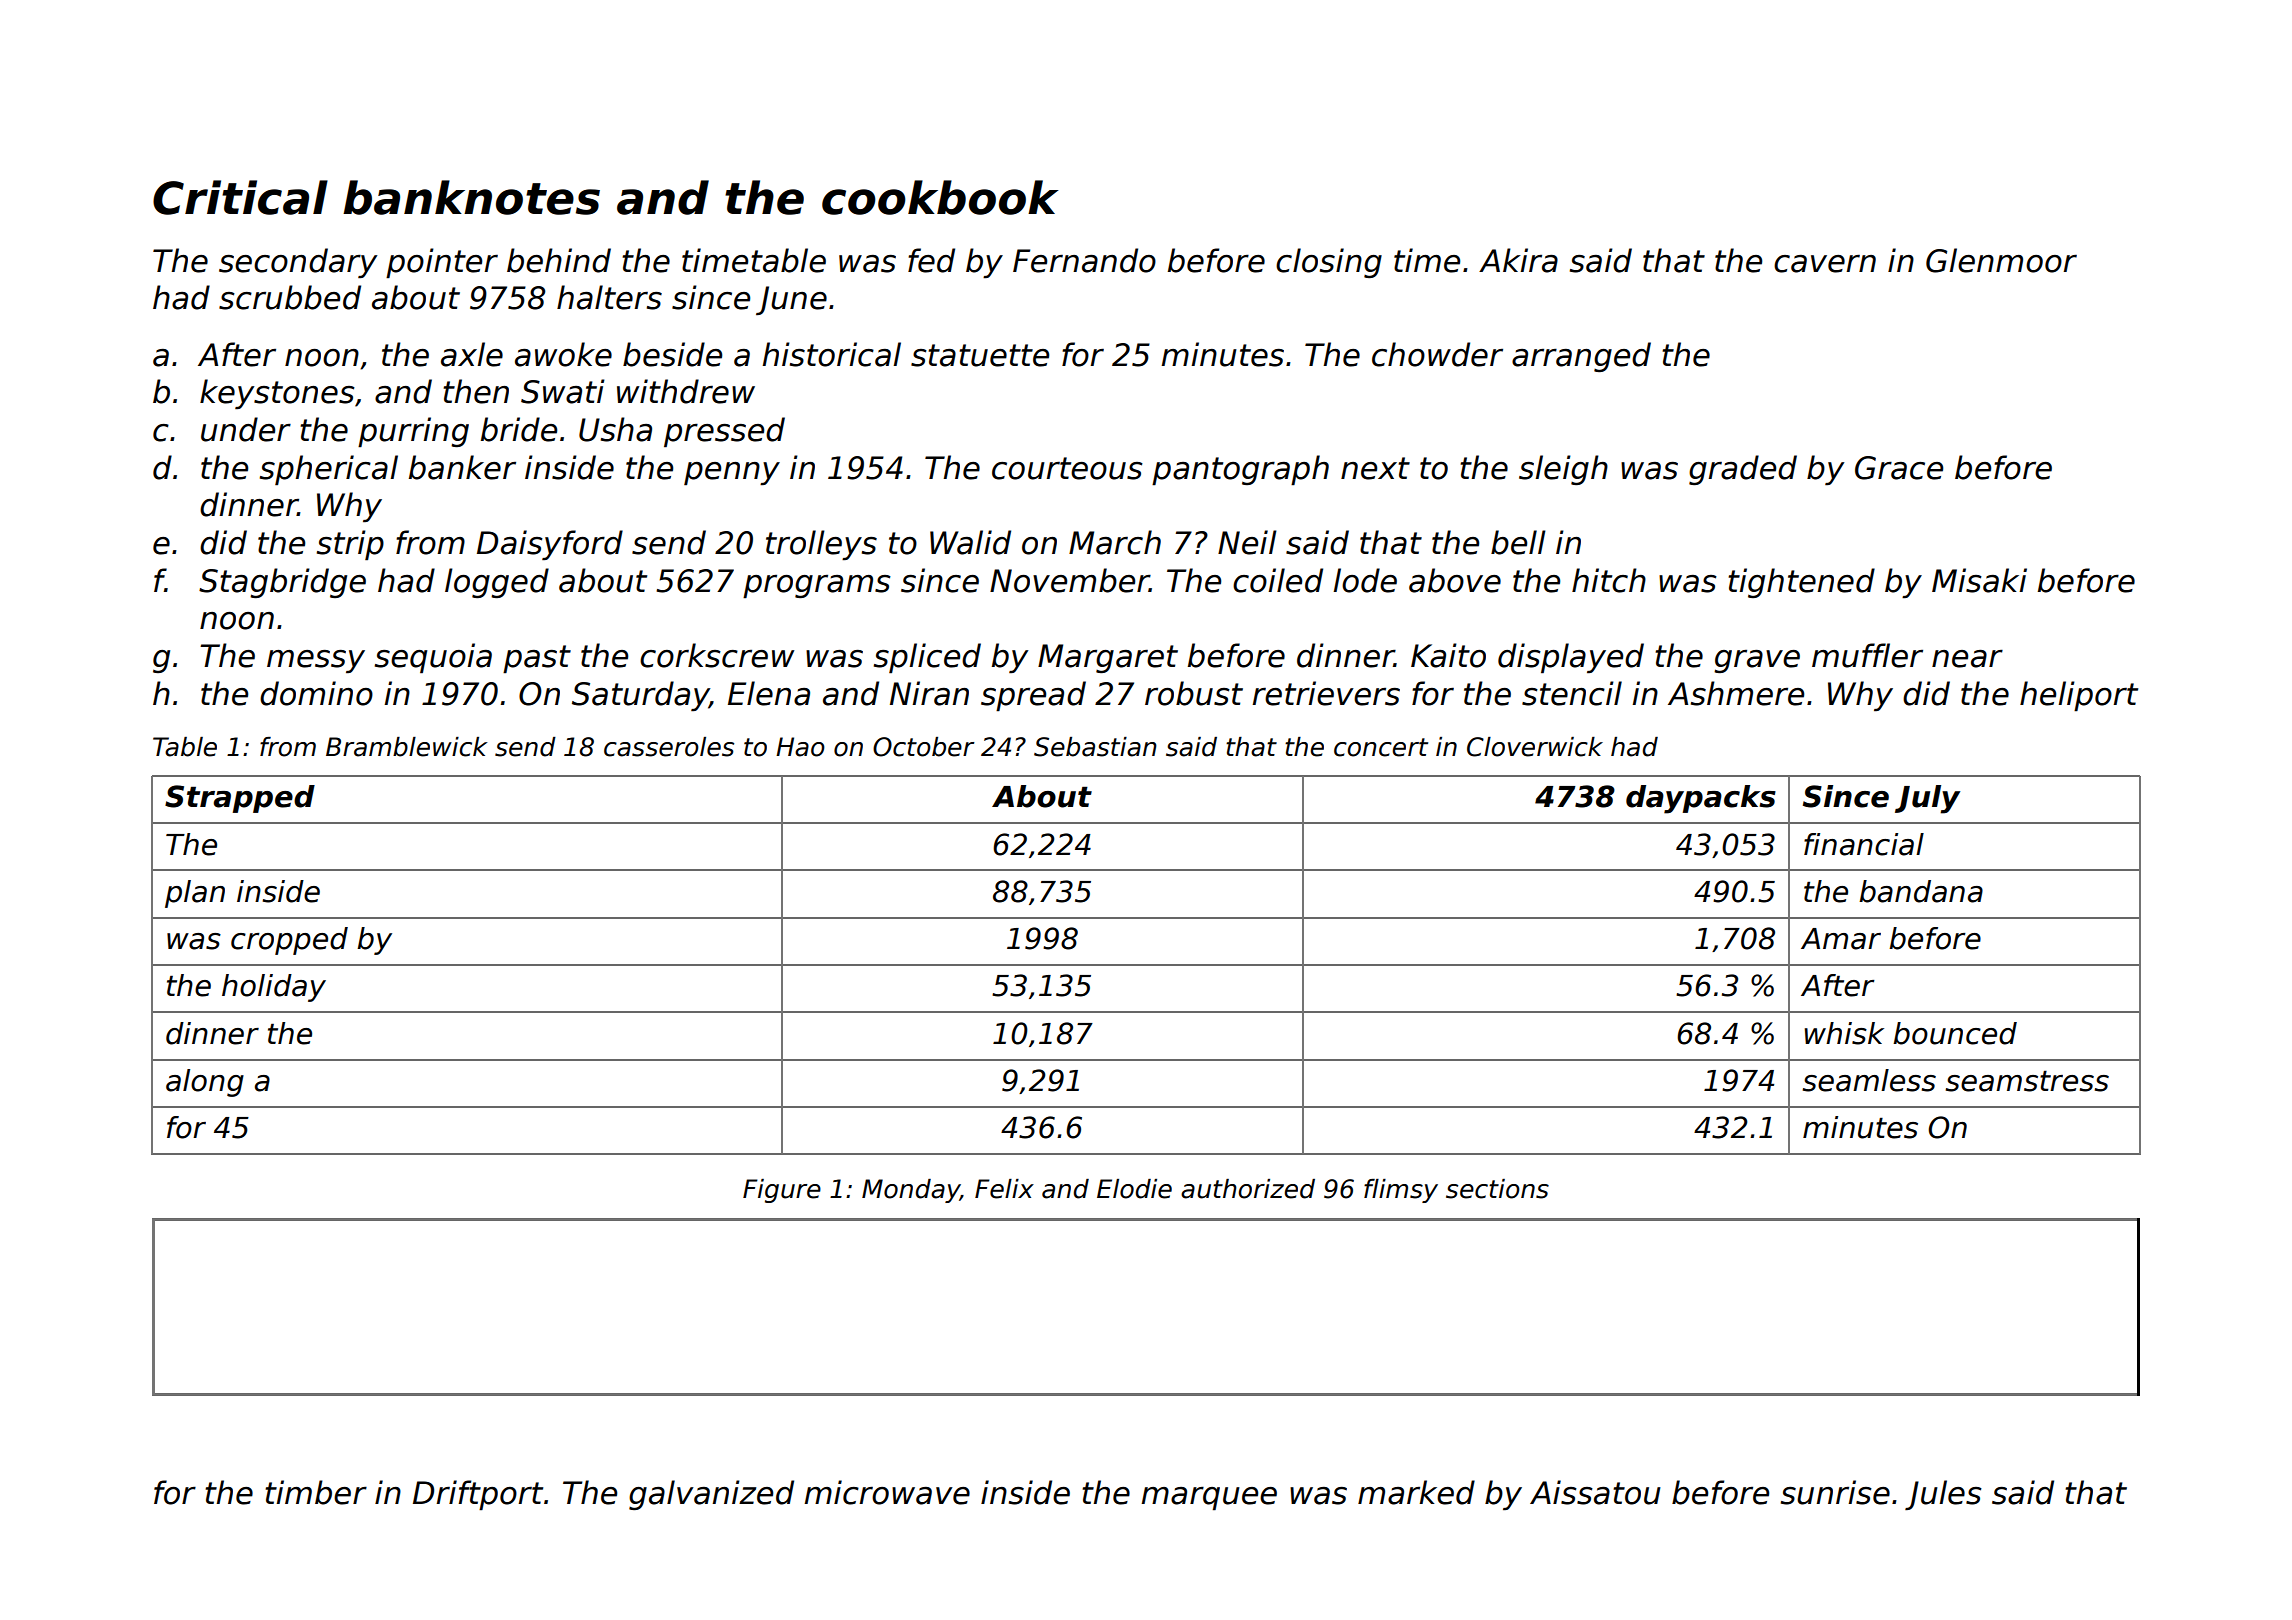 This screenshot has width=2292, height=1620. Describe the element at coordinates (1835, 1492) in the screenshot. I see `sunrise` at that location.
